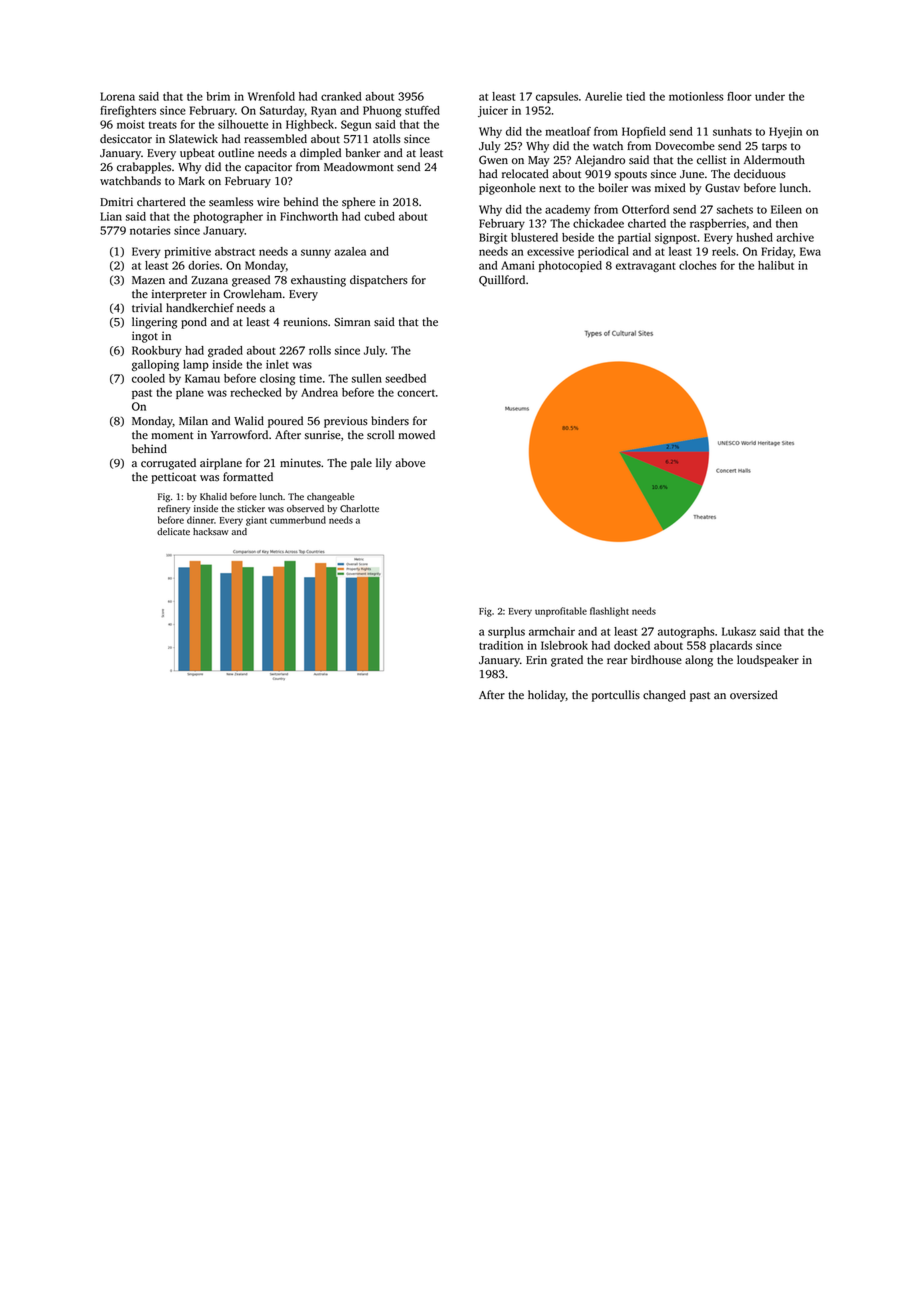  Describe the element at coordinates (173, 532) in the page. I see `delicate` at that location.
